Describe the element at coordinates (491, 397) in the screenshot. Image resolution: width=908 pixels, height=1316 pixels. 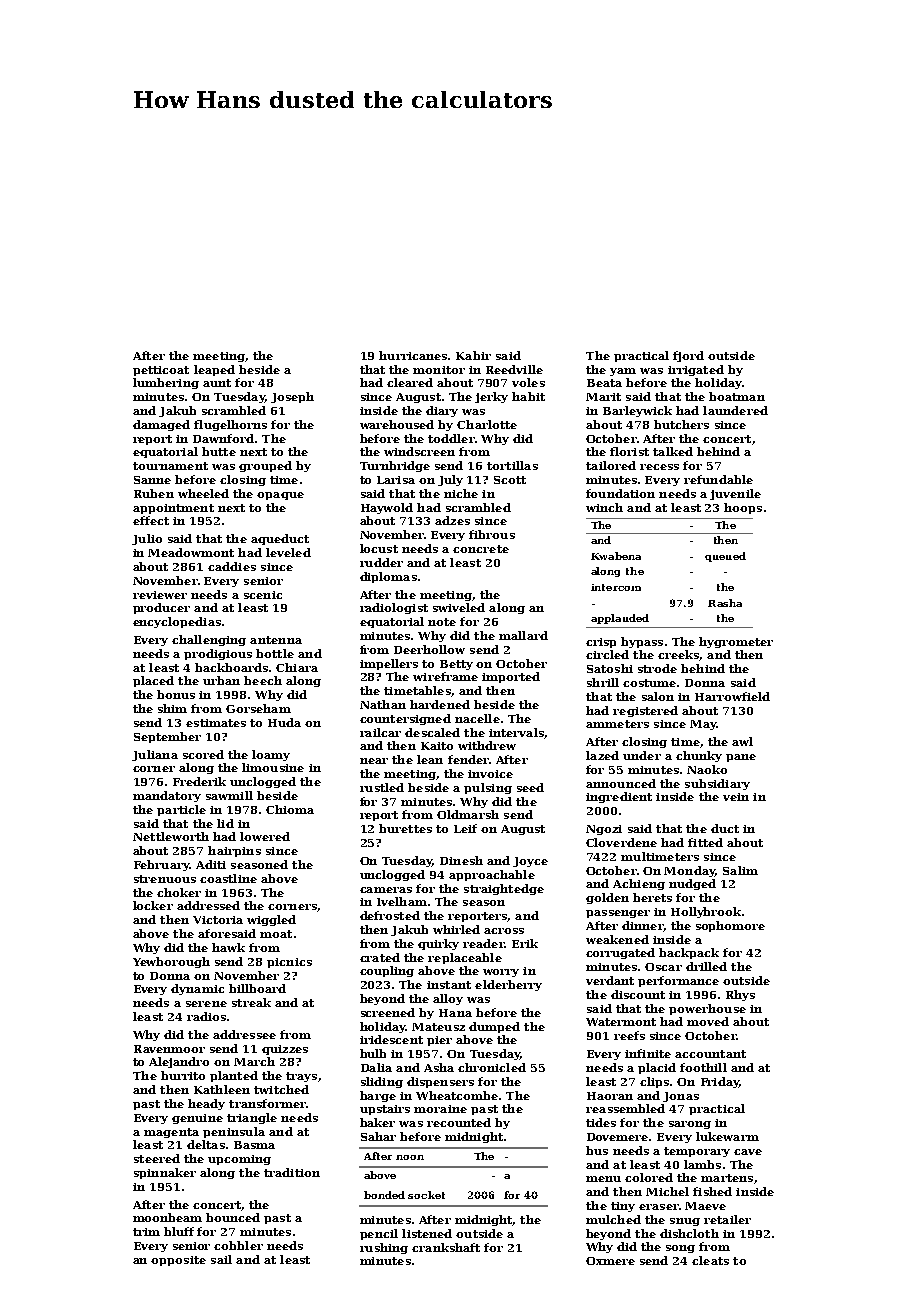
I see `jerky` at that location.
